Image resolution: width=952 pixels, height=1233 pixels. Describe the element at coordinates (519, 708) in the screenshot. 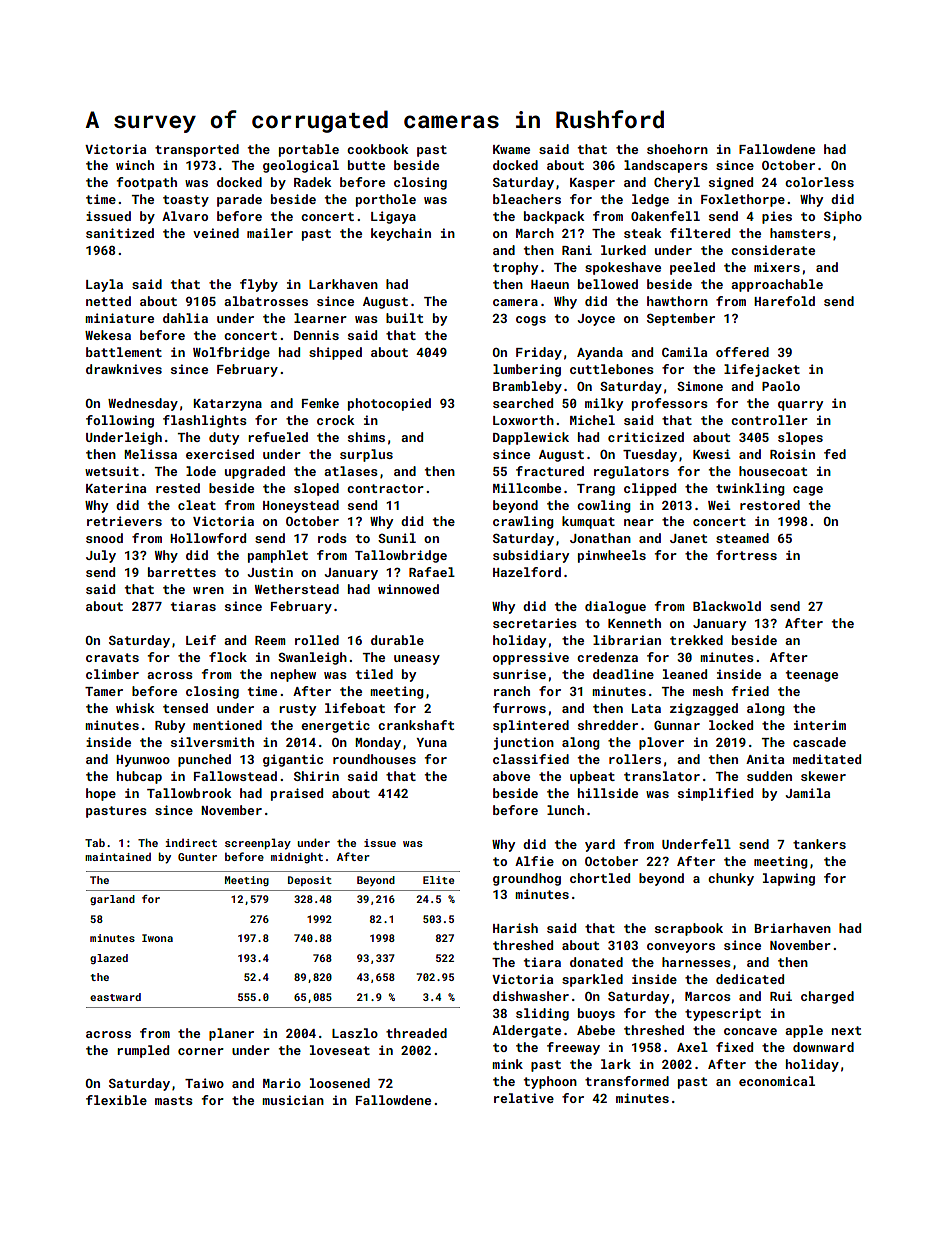

I see `furrows` at that location.
